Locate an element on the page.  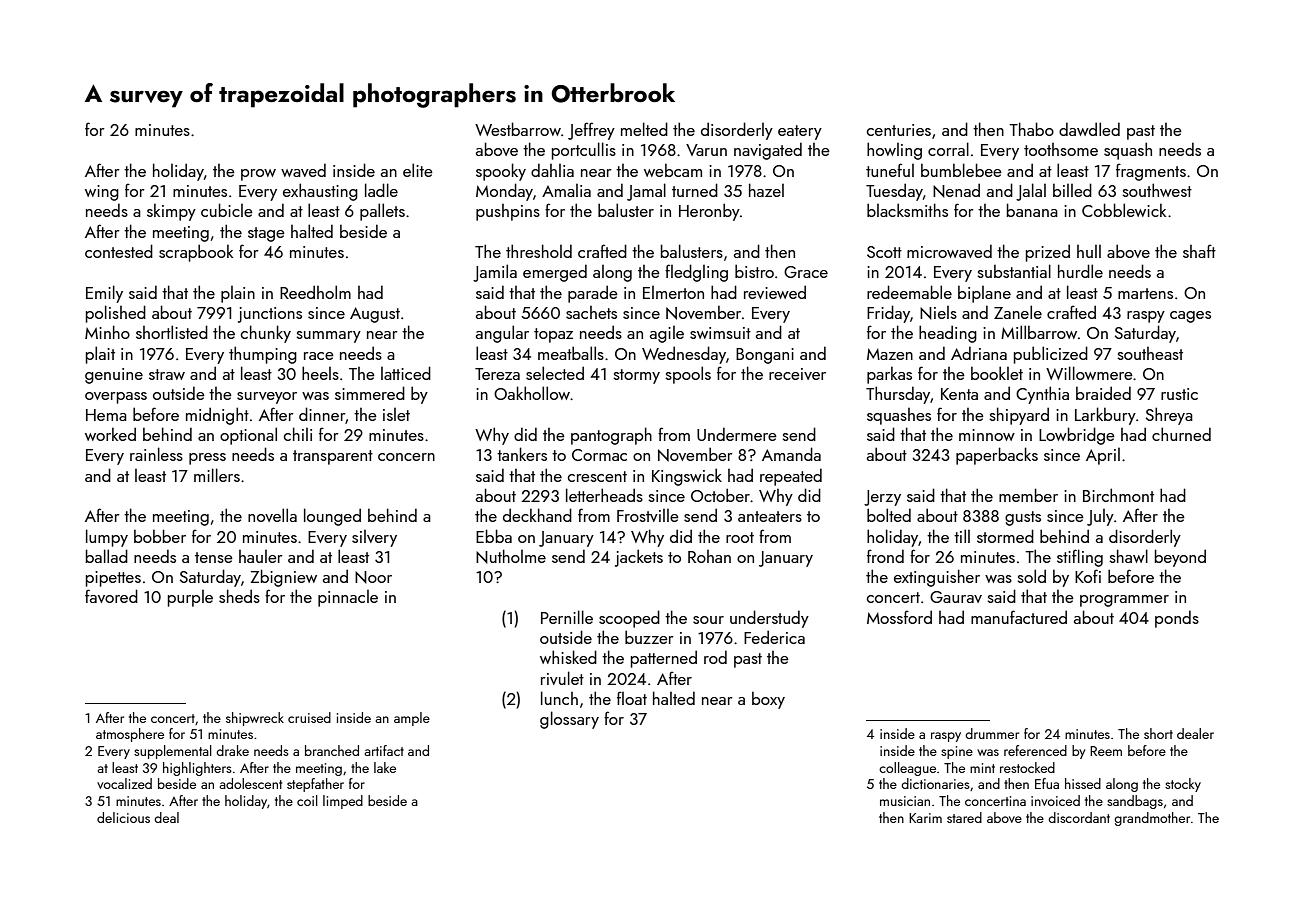
Jeffrey is located at coordinates (591, 131).
